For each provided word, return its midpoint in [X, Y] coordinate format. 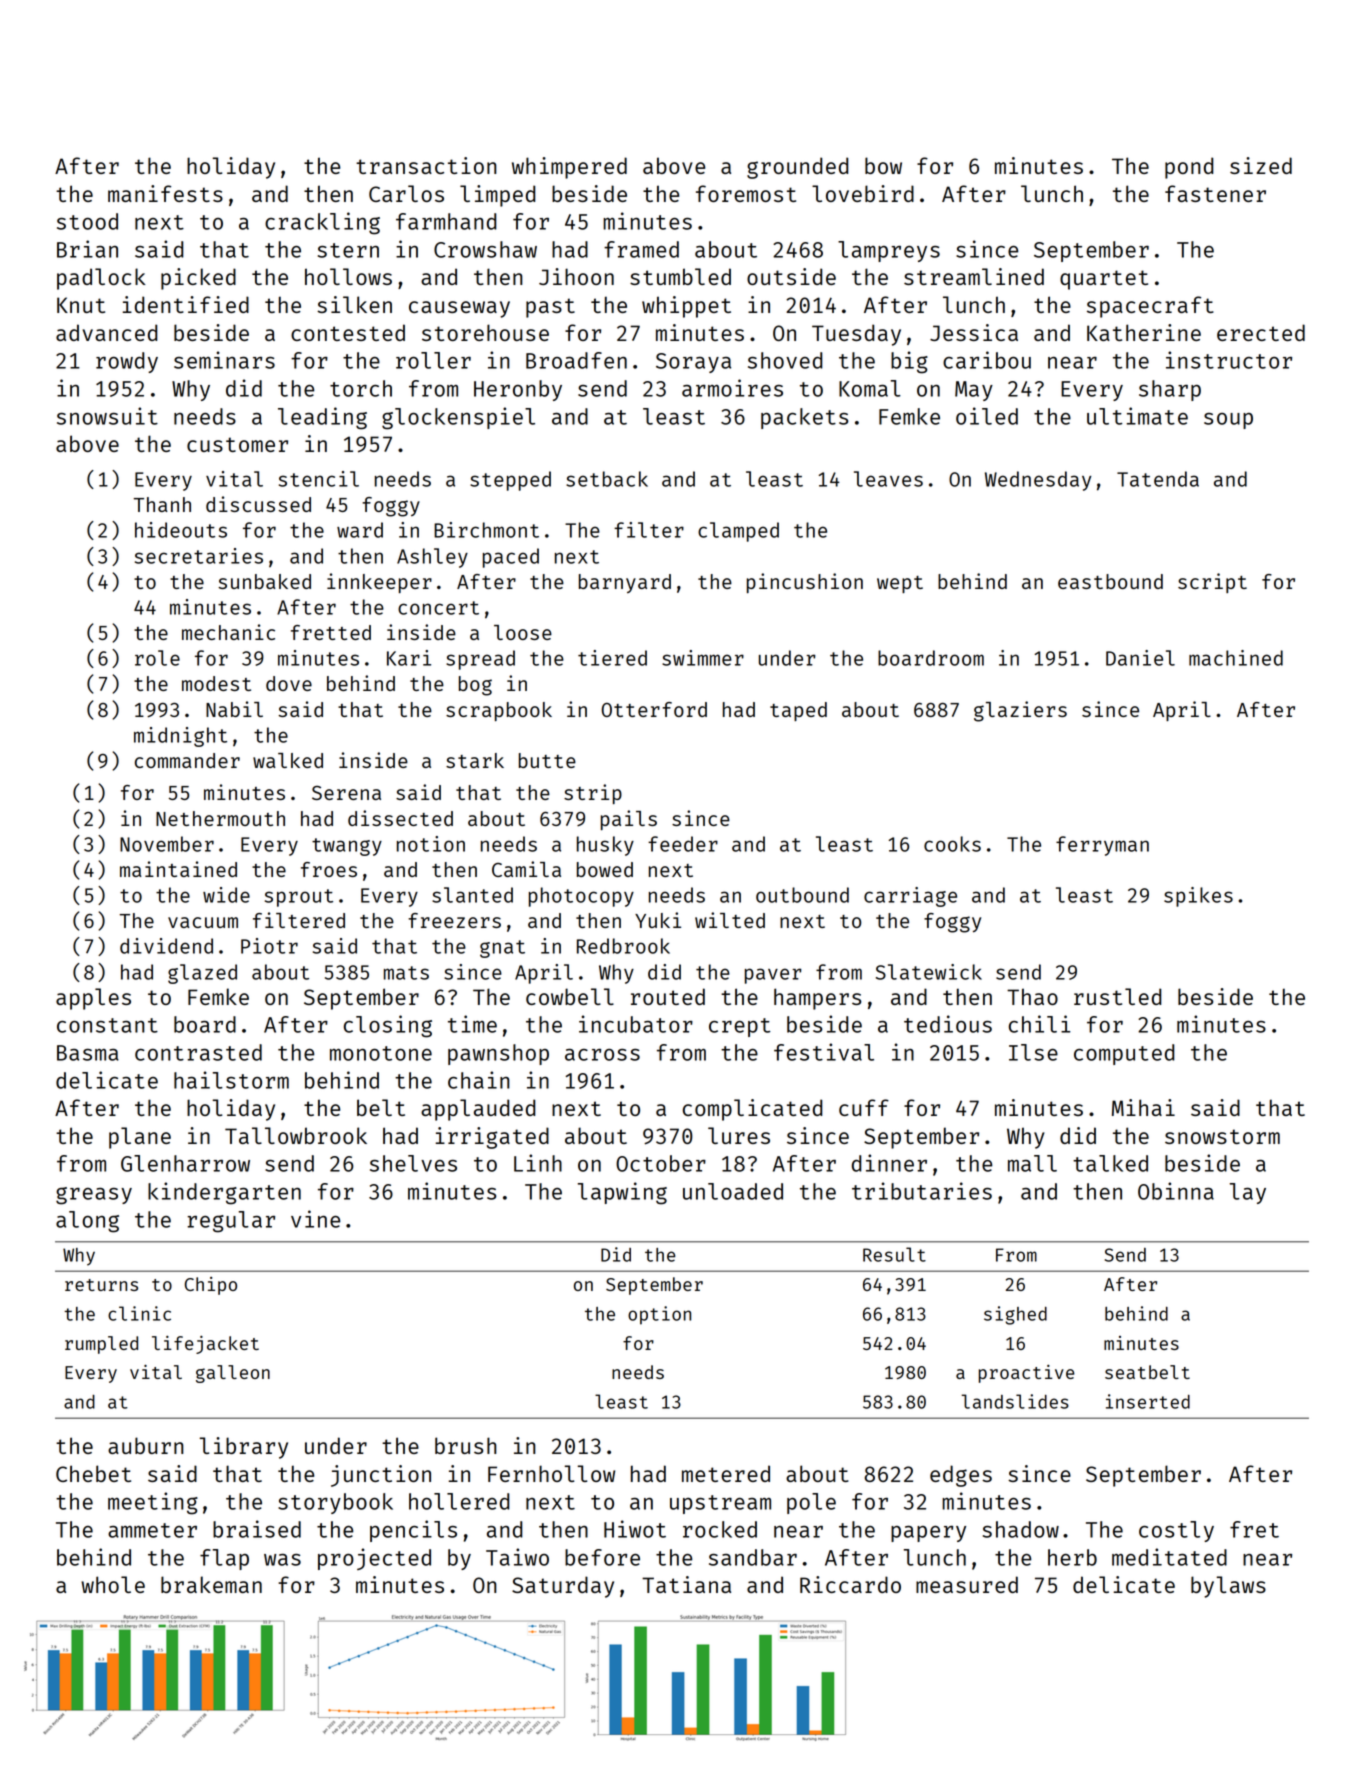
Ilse [1033, 1052]
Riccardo [850, 1584]
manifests [165, 193]
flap [224, 1559]
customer [237, 444]
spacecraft [1150, 307]
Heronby [518, 390]
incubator [636, 1024]
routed [668, 996]
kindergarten [224, 1193]
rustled [1117, 996]
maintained [178, 869]
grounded [797, 168]
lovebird [863, 193]
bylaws [1228, 1587]
